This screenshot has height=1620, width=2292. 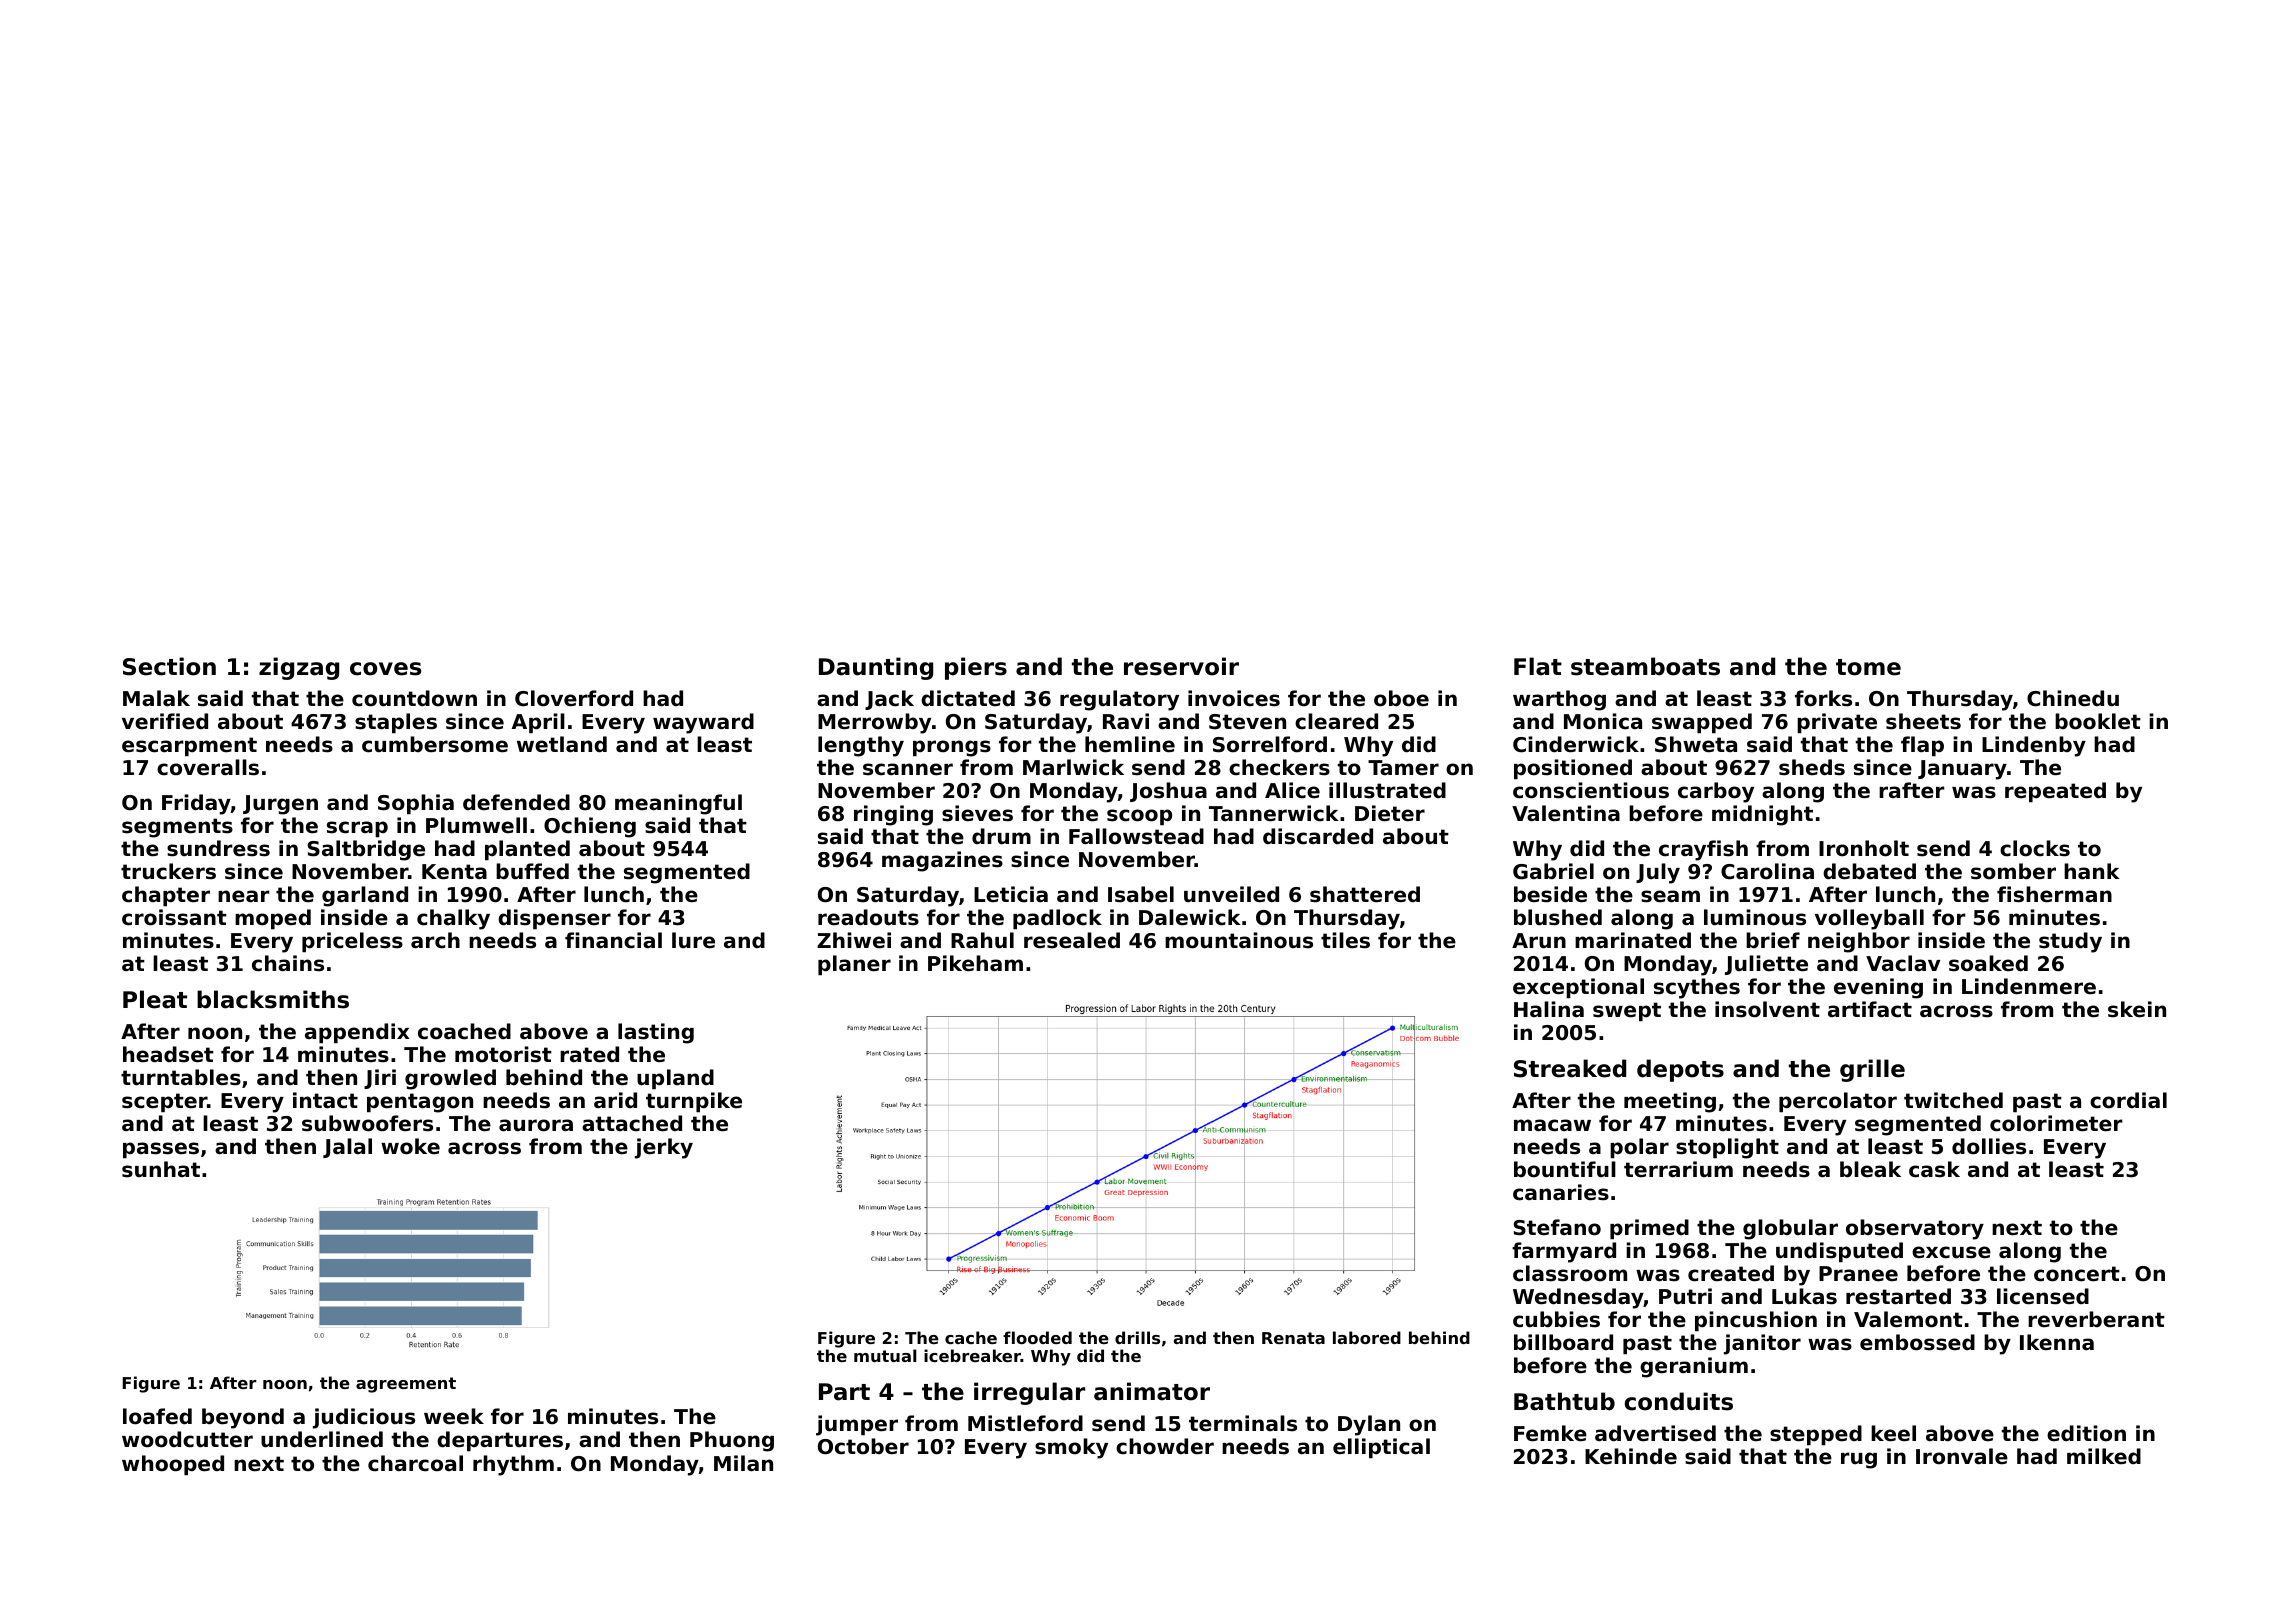 I want to click on agreement, so click(x=406, y=1385).
